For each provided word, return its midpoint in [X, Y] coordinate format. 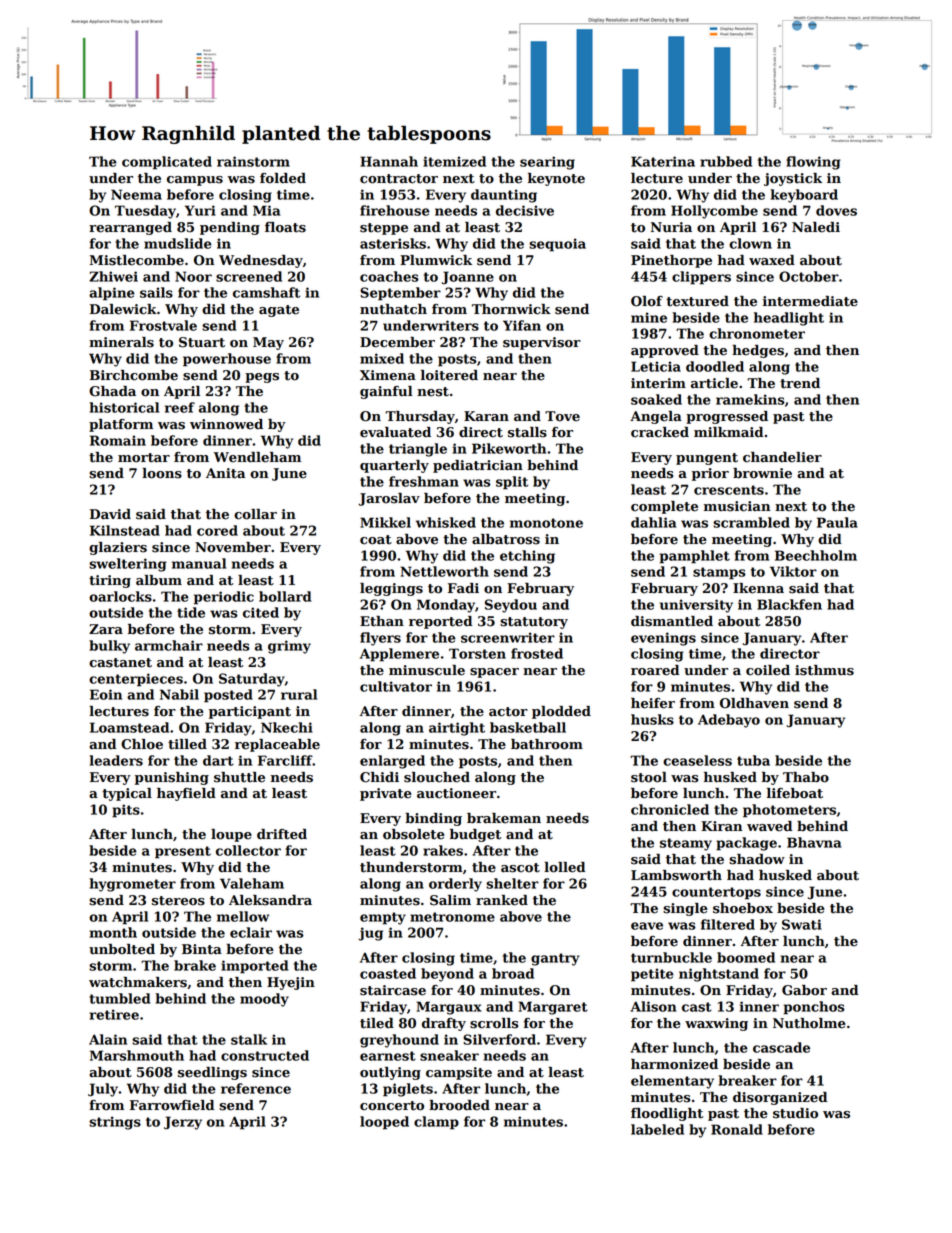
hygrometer [132, 885]
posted [228, 696]
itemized [454, 161]
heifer [653, 703]
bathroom [547, 744]
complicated [167, 163]
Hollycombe [714, 212]
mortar [144, 458]
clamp [436, 1123]
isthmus [824, 670]
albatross [506, 539]
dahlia [653, 522]
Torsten [477, 653]
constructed [265, 1055]
